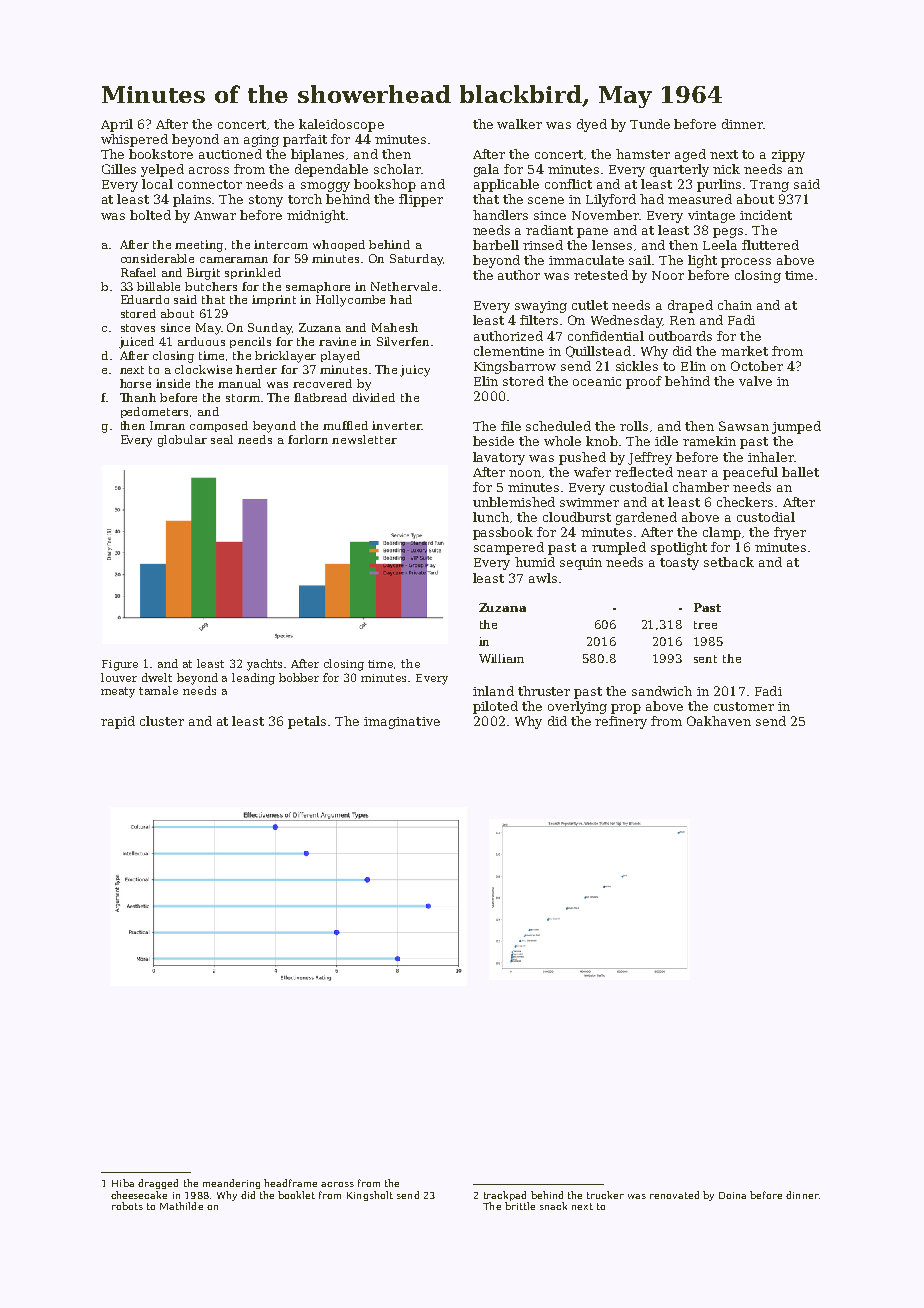 The image size is (924, 1308). I want to click on globular, so click(182, 441).
